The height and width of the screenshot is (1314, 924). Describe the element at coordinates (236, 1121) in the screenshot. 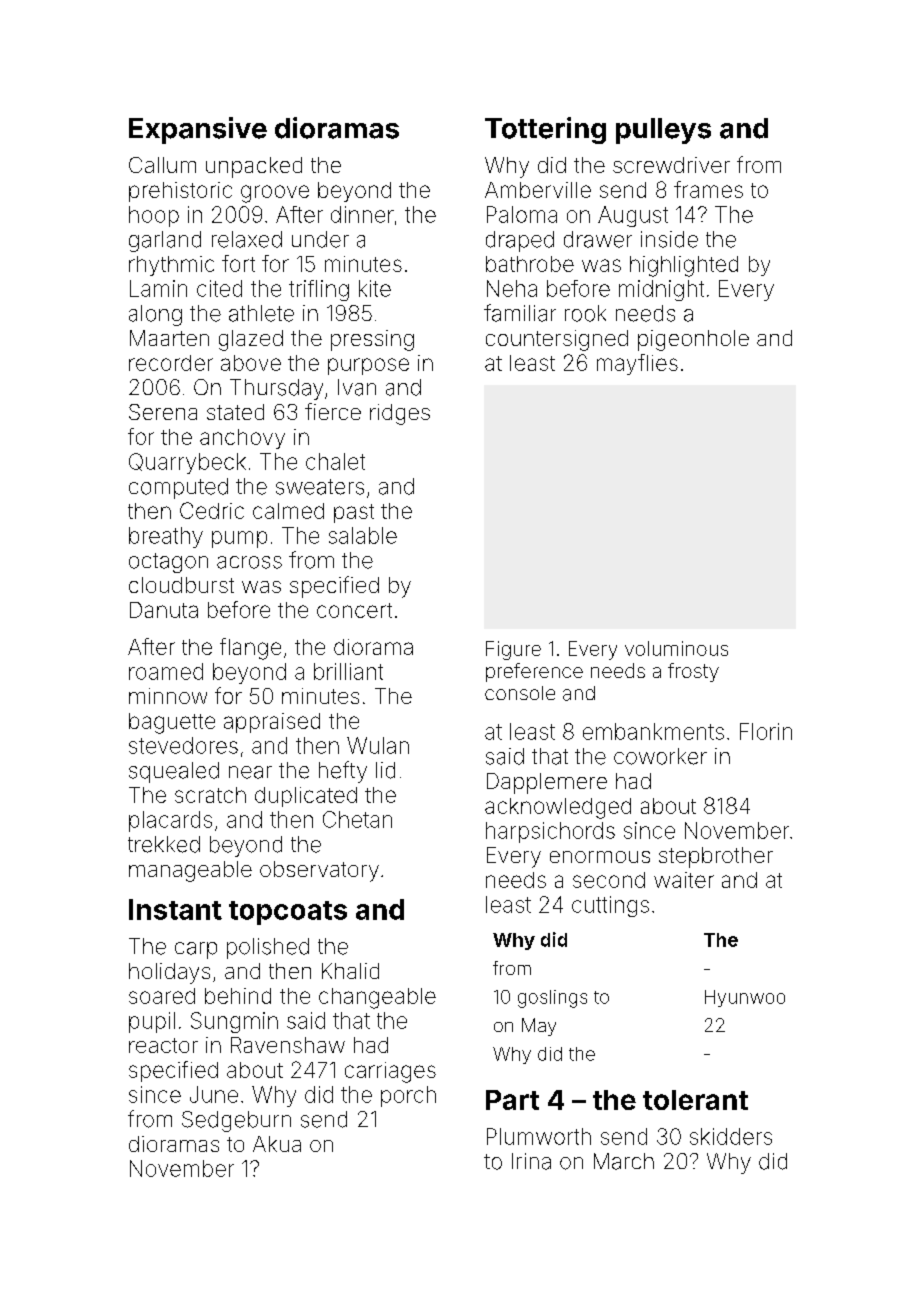

I see `Sedgeburn` at that location.
